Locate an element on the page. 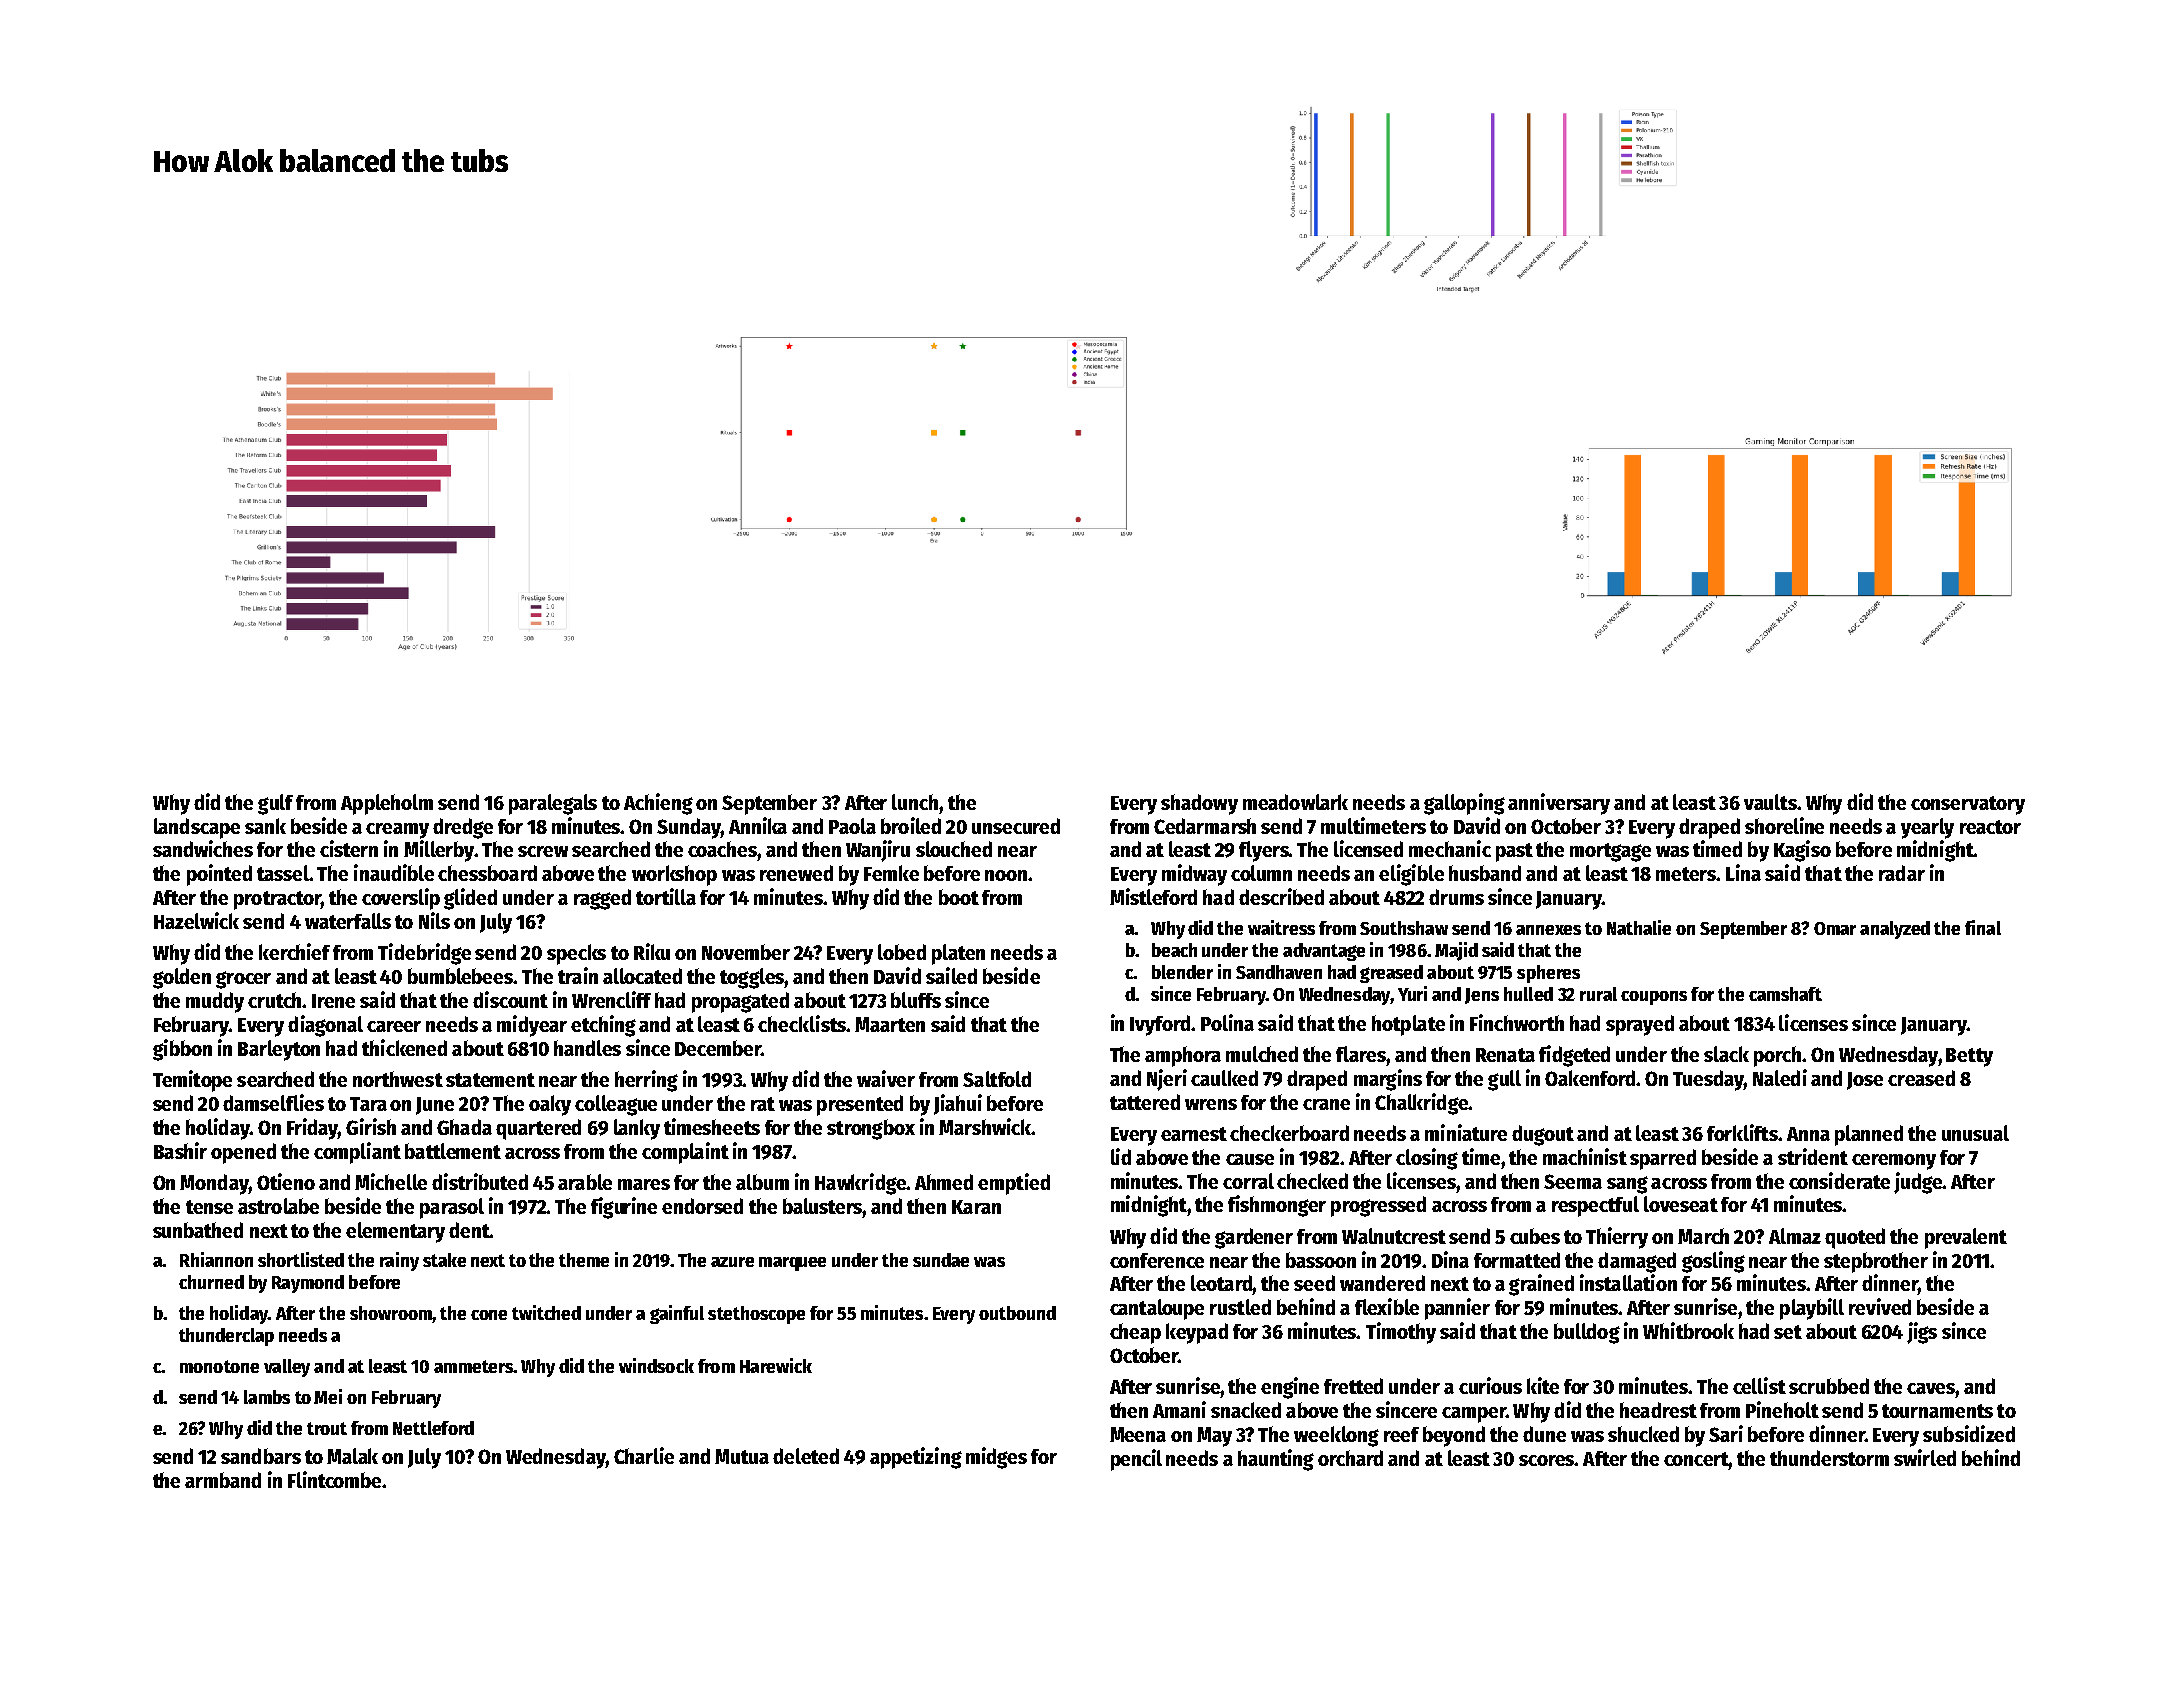 This document has height=1683, width=2178. sandwiches is located at coordinates (203, 848).
